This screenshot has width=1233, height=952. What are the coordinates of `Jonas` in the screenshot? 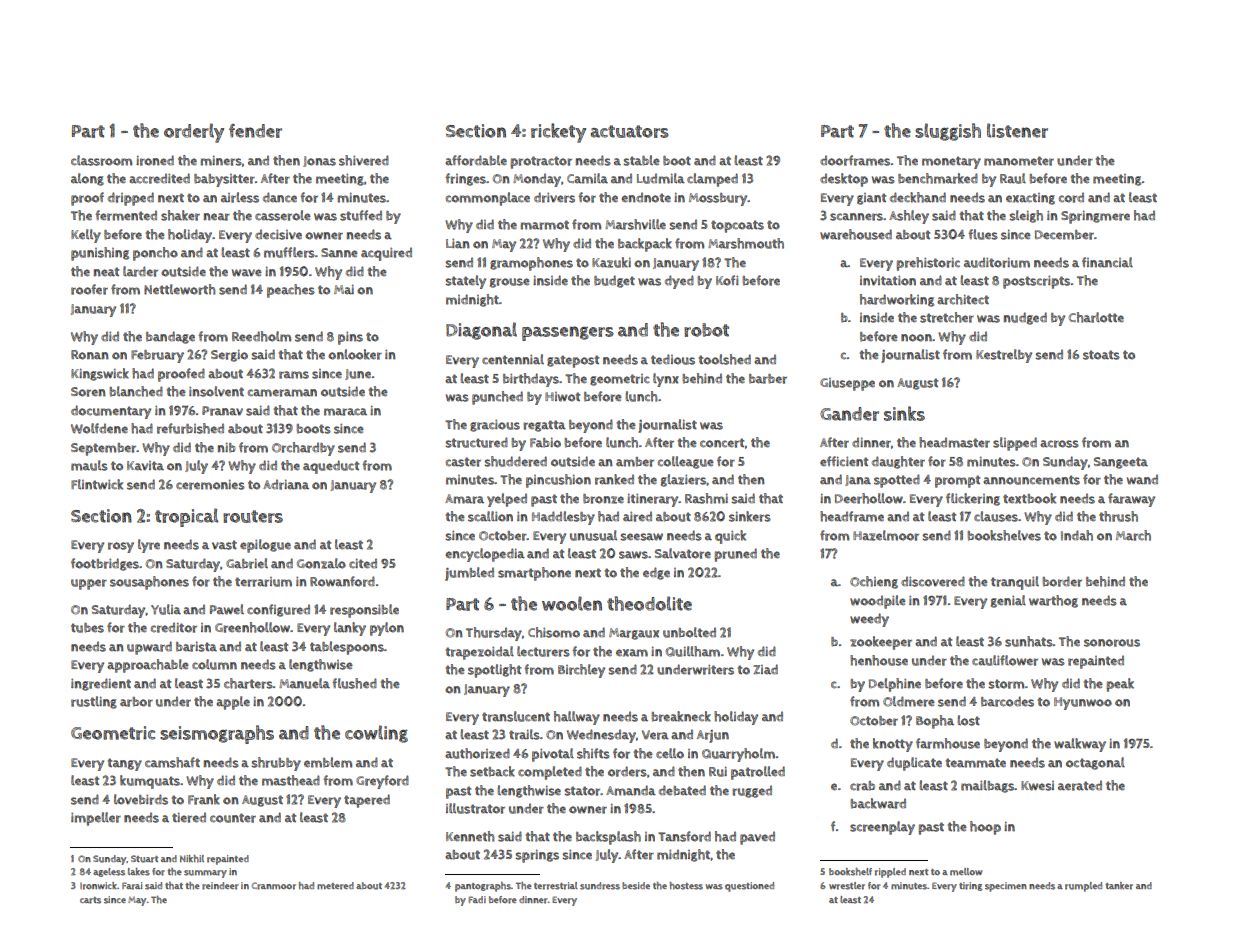 It's located at (319, 161).
